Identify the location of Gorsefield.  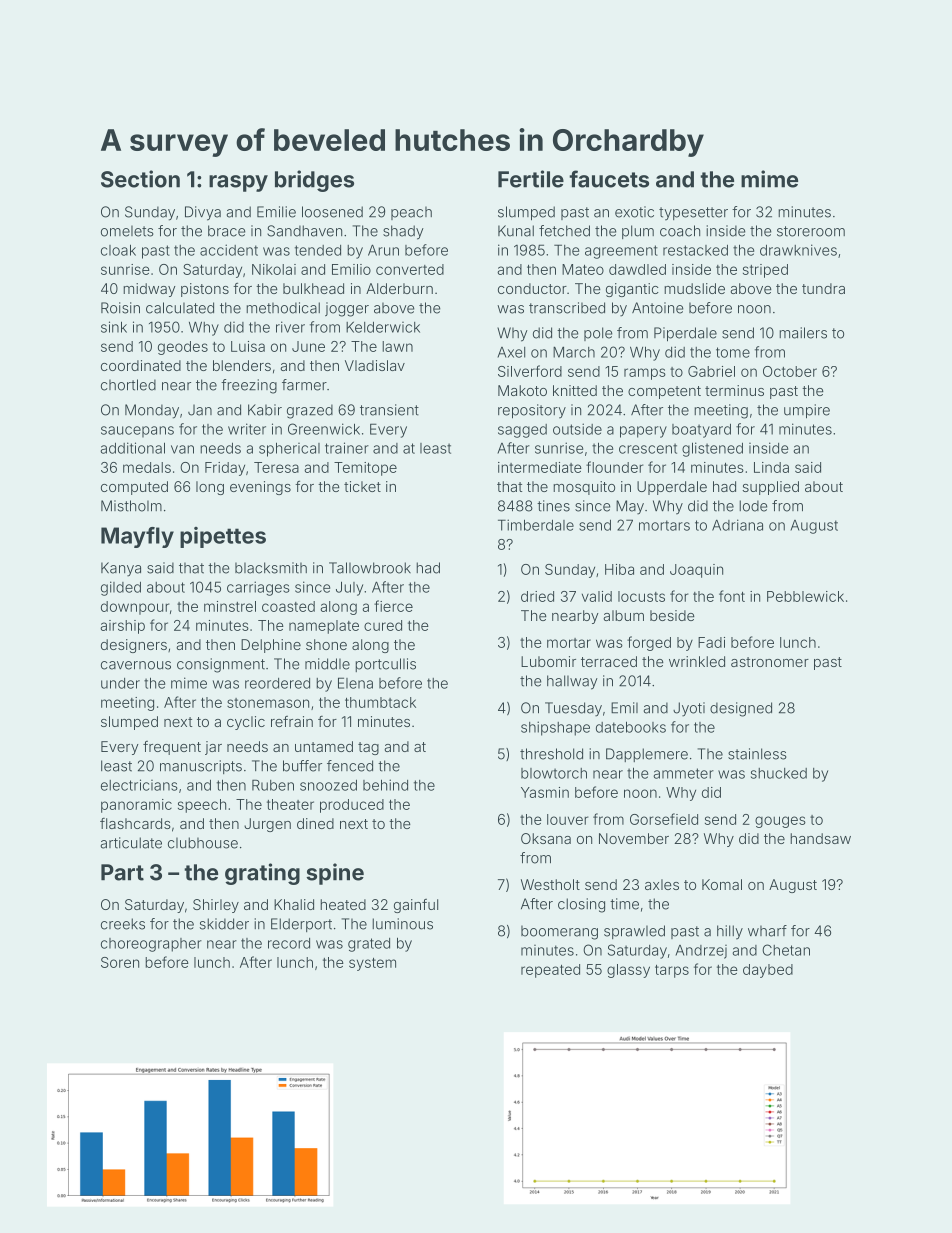
(664, 819).
